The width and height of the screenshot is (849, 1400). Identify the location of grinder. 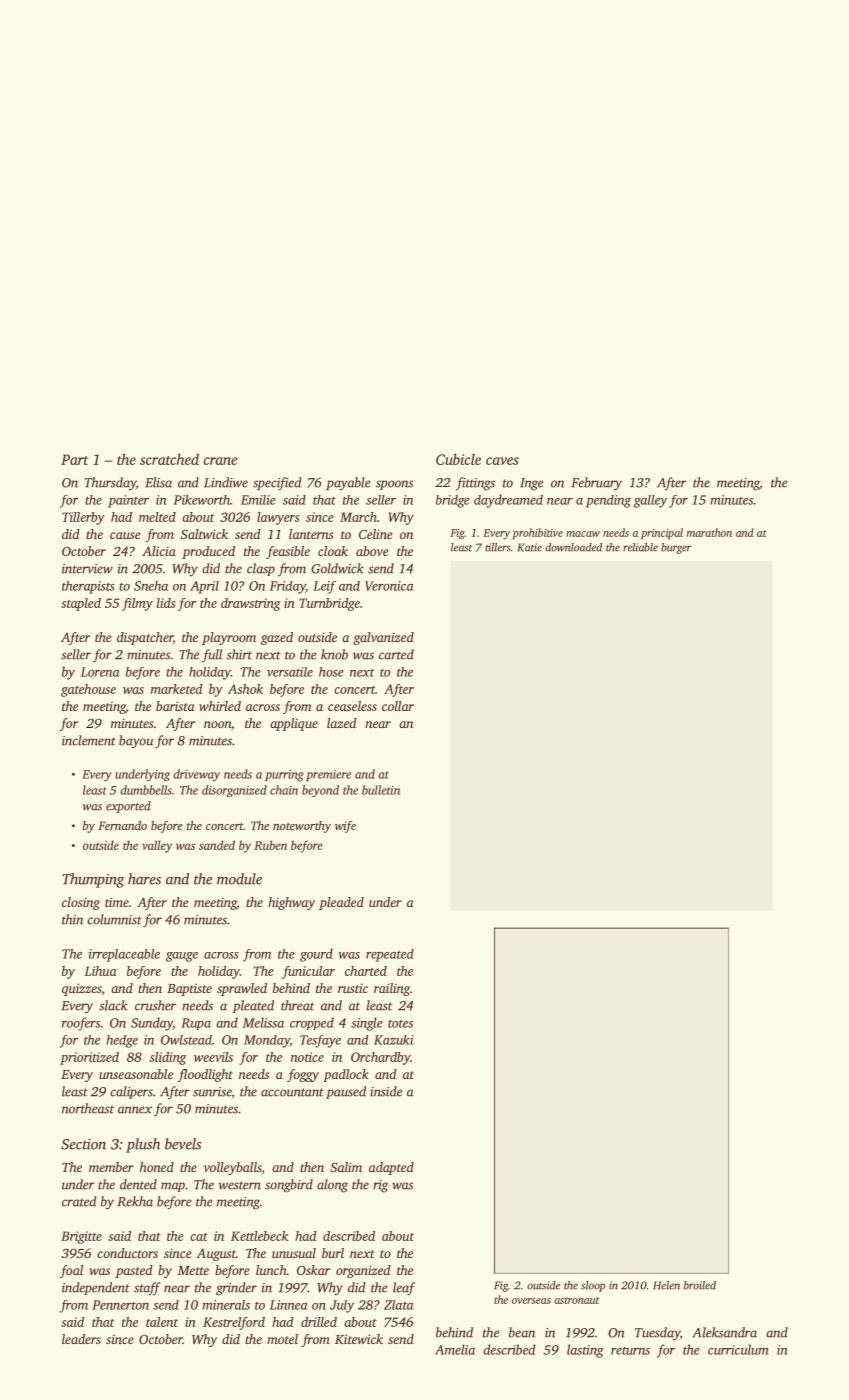
(236, 1289).
